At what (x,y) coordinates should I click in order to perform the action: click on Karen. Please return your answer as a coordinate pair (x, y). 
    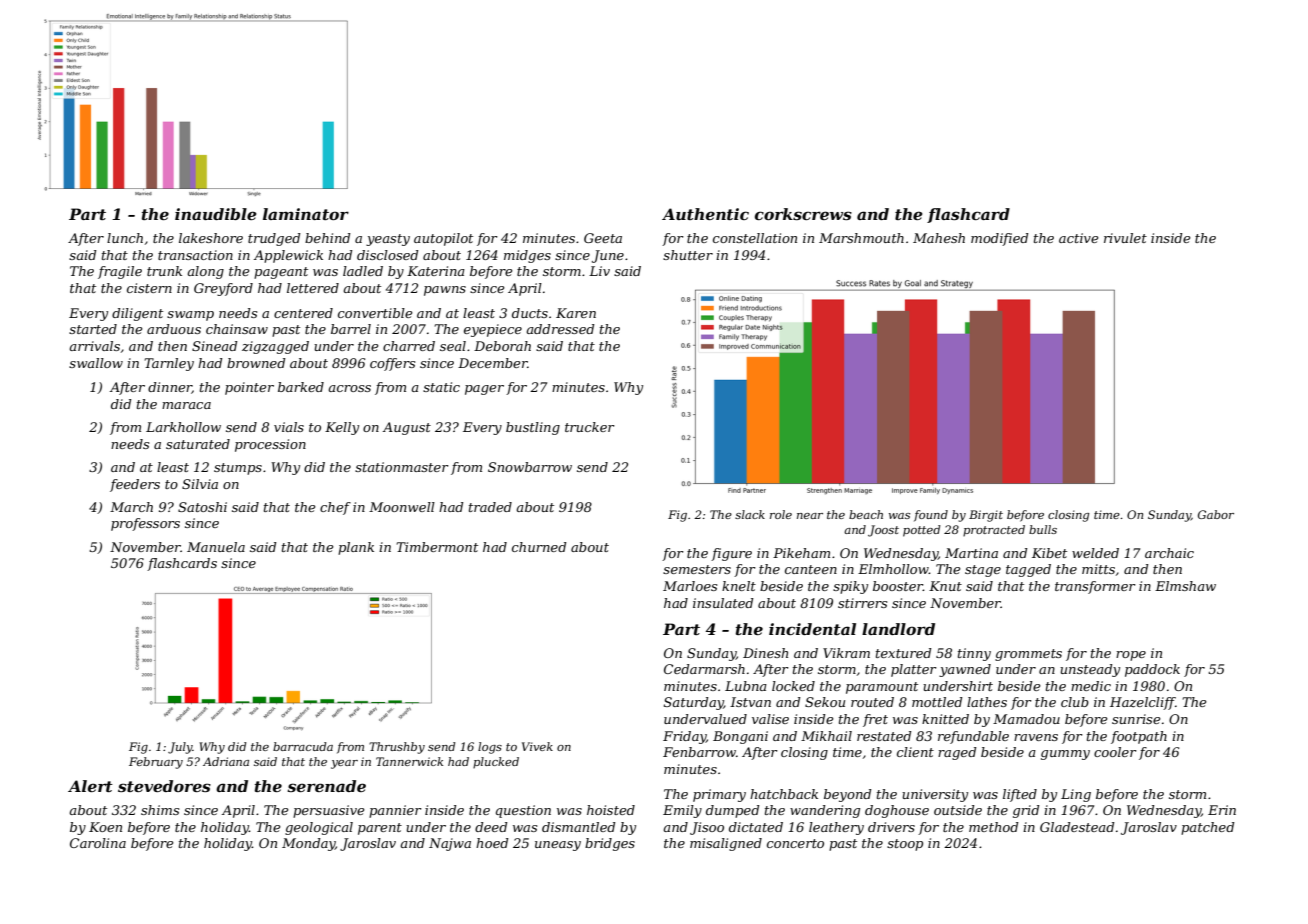
    Looking at the image, I should click on (576, 313).
